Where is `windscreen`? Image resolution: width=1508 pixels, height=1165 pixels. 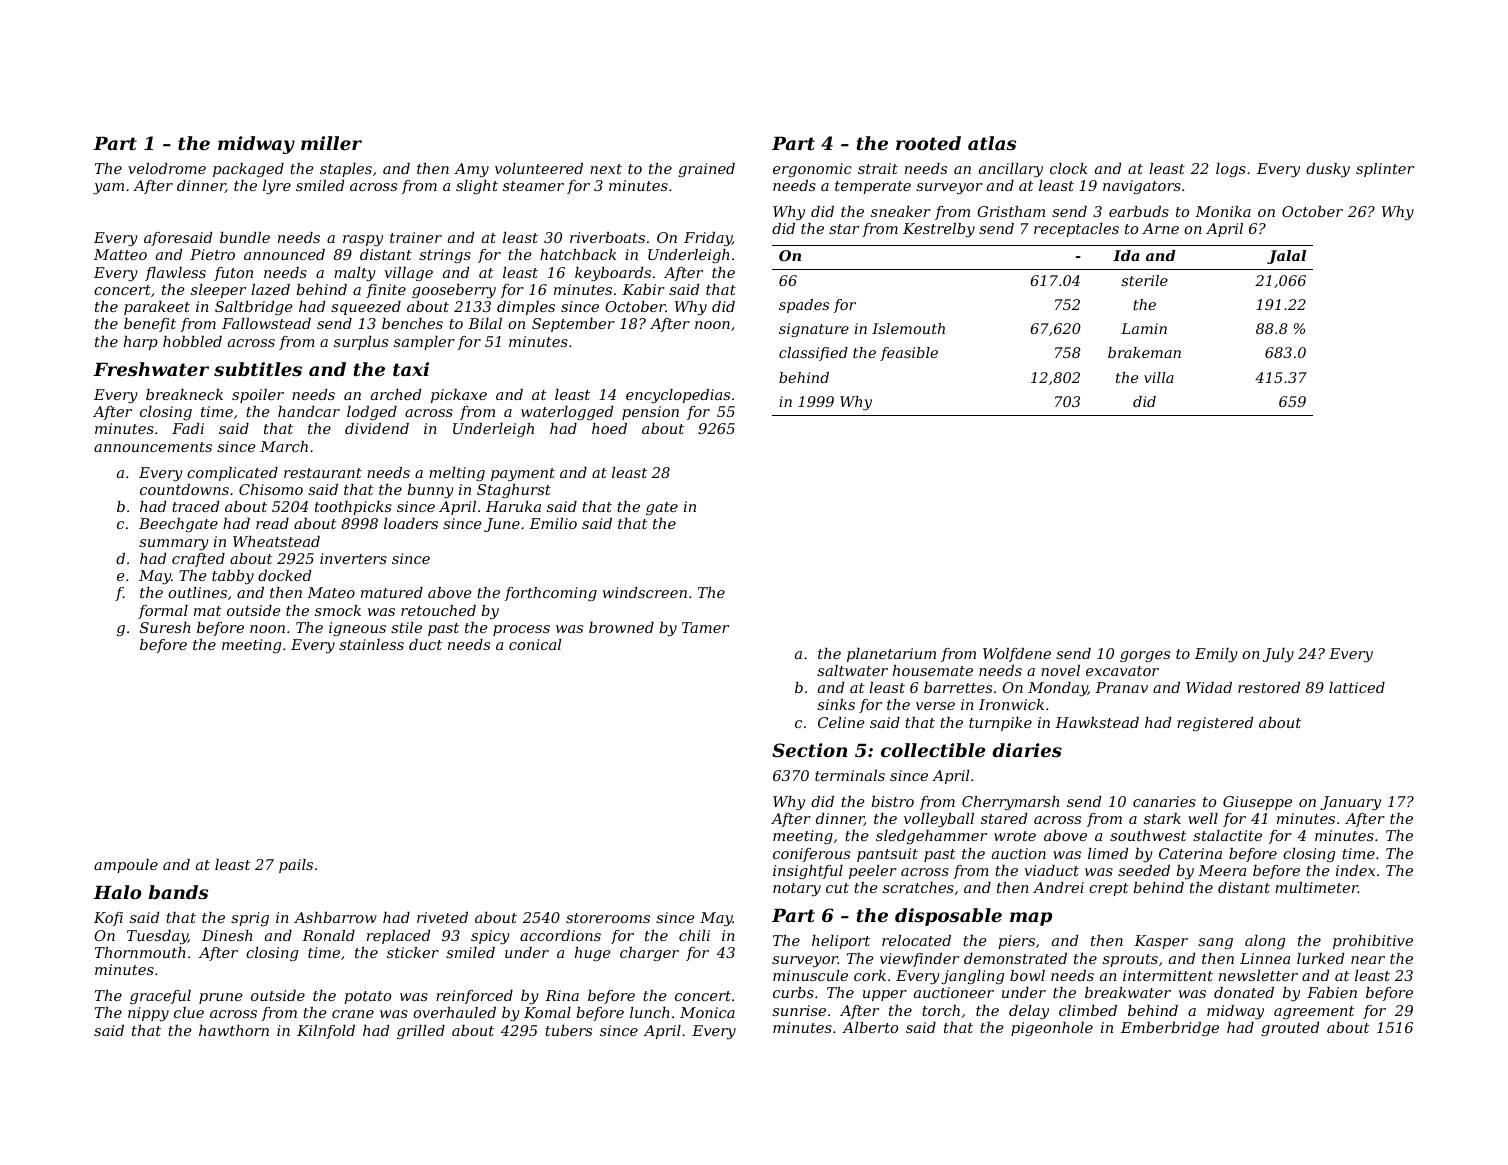
windscreen is located at coordinates (645, 592).
